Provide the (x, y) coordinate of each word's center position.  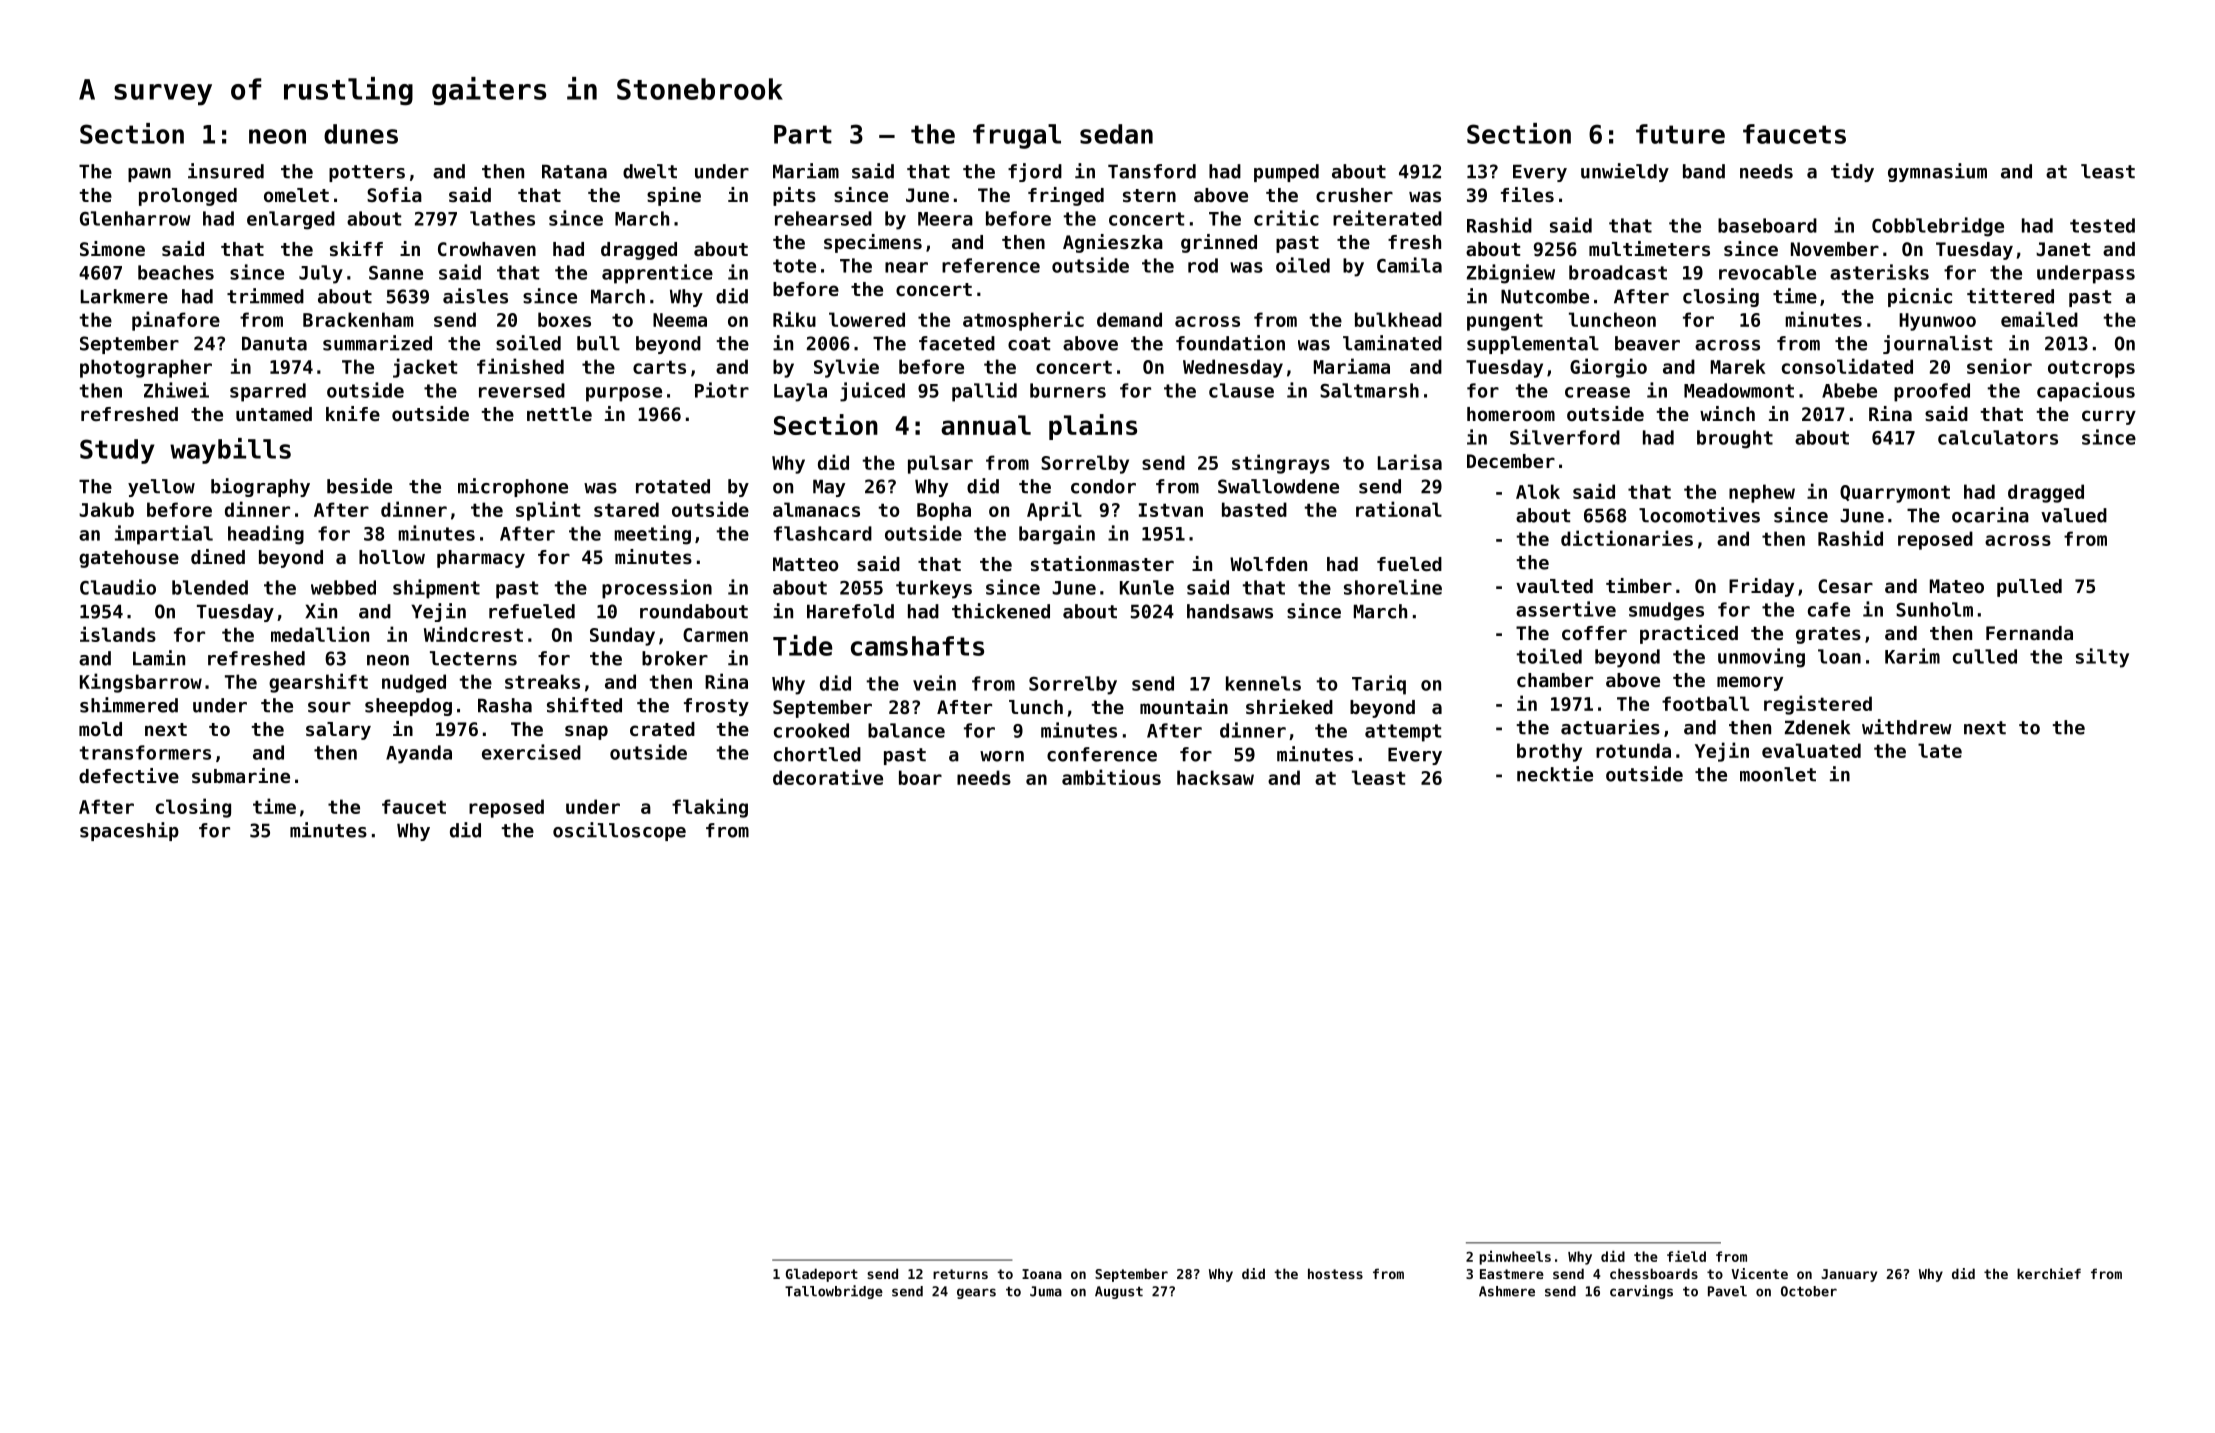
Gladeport (822, 1275)
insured (226, 171)
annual (986, 425)
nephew (1762, 493)
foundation (1230, 343)
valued (2074, 515)
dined (218, 556)
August (1119, 1292)
